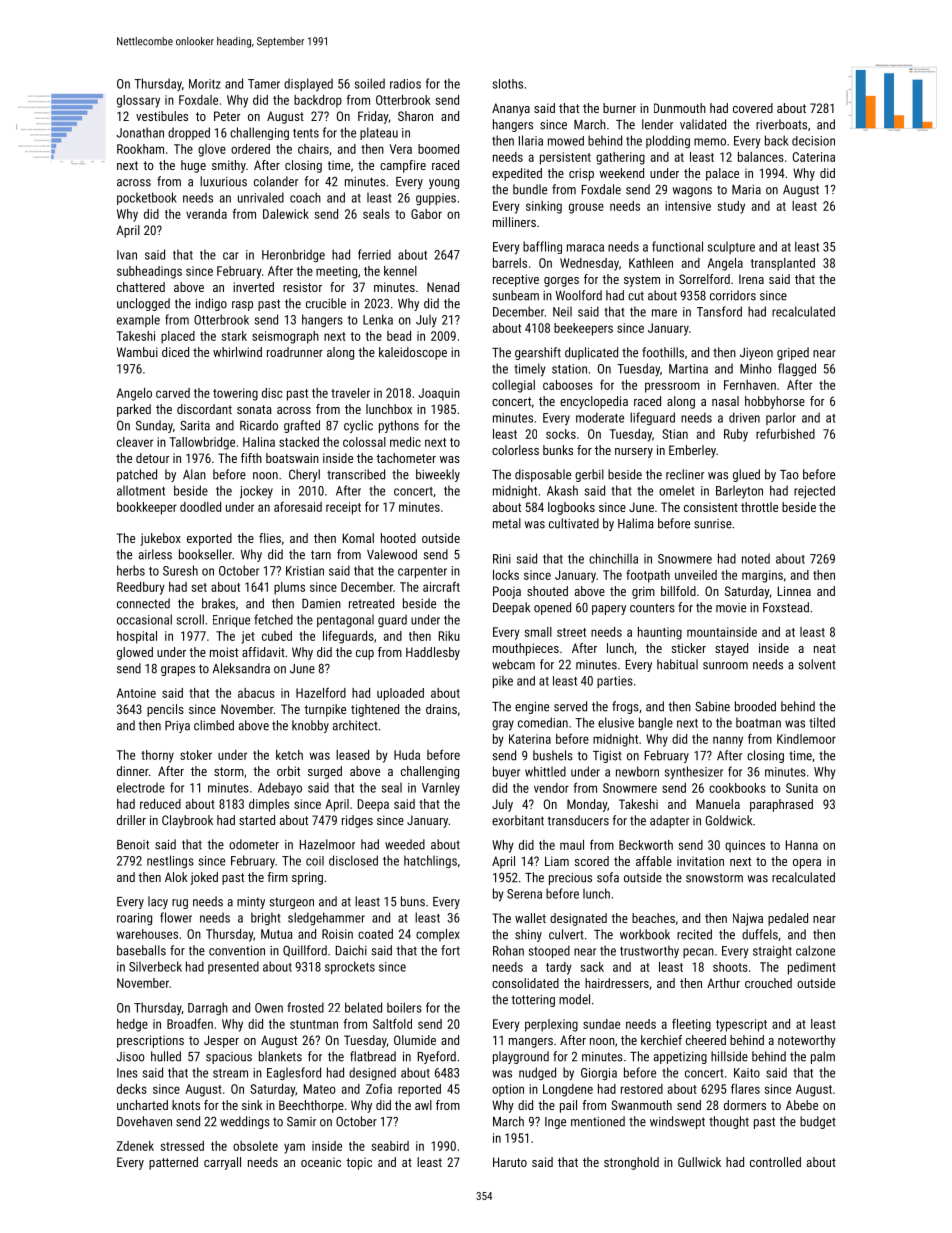 This page has height=1233, width=952. Describe the element at coordinates (147, 508) in the page. I see `bookkeeper` at that location.
